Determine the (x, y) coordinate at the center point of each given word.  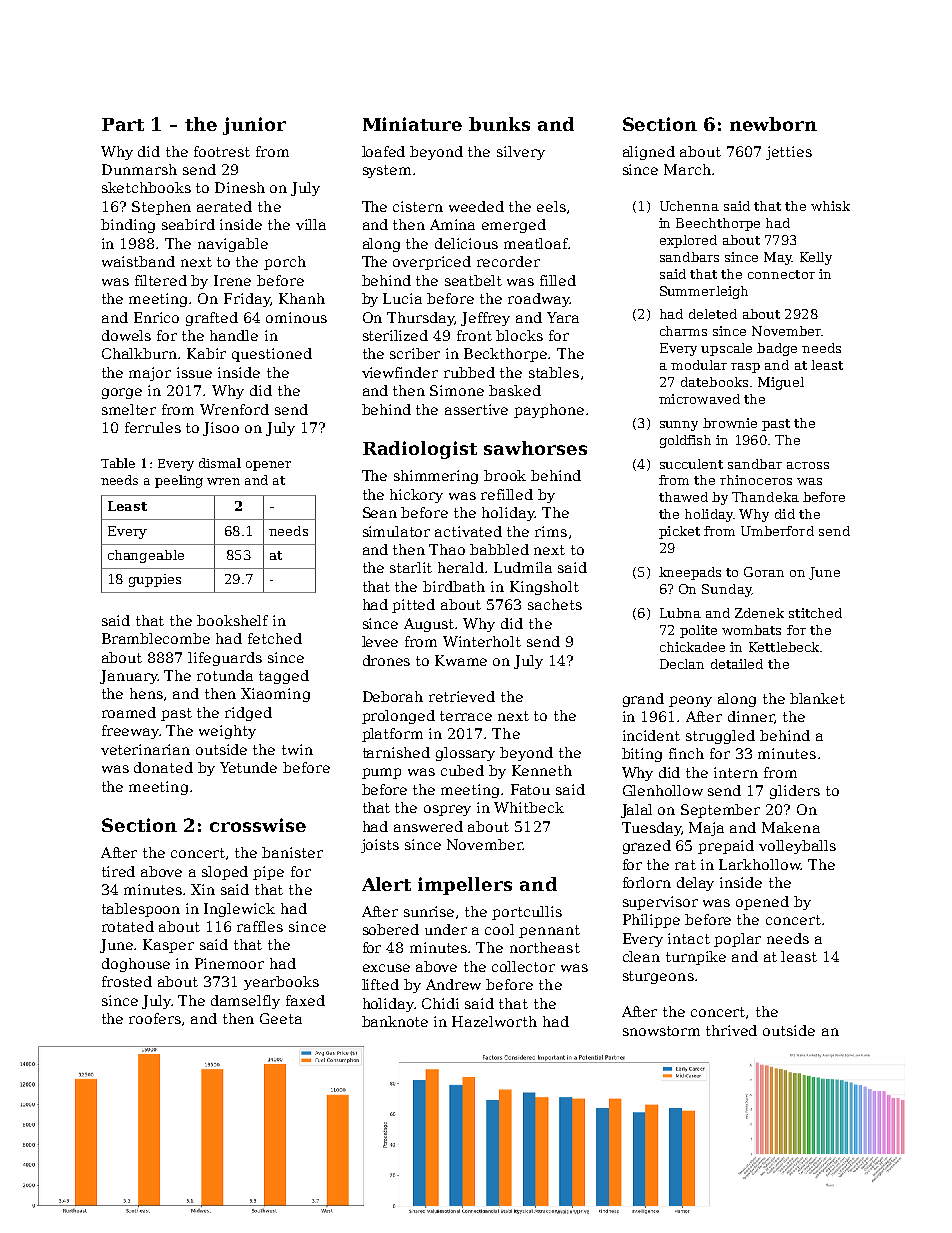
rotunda (225, 675)
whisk (830, 206)
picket (679, 532)
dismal (220, 463)
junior (254, 126)
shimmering (436, 477)
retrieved (462, 696)
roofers (155, 1018)
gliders (795, 792)
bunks (499, 124)
